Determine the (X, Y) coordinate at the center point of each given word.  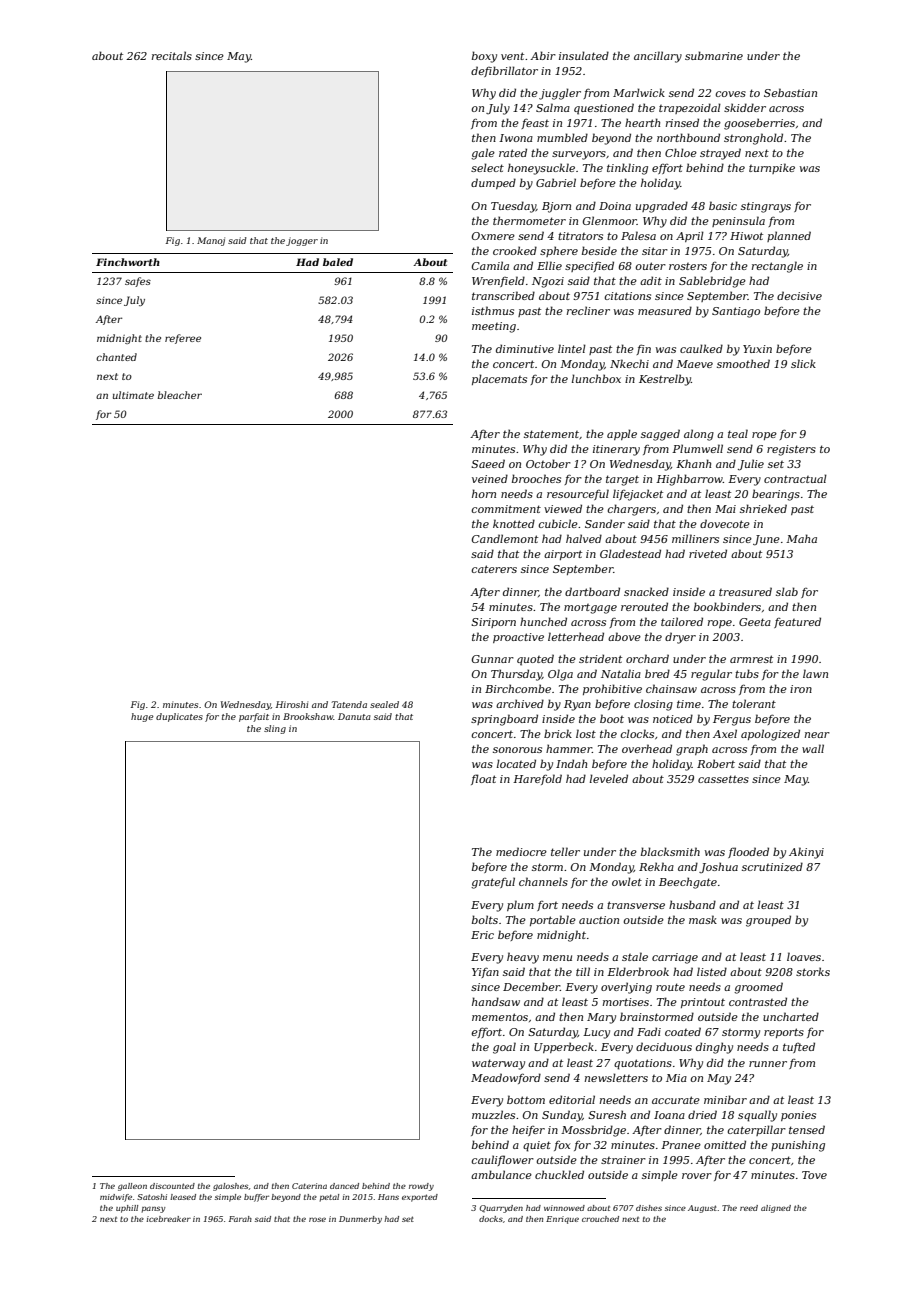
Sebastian (790, 92)
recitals (172, 55)
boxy (484, 57)
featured (797, 622)
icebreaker (168, 1219)
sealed (384, 704)
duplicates (179, 717)
